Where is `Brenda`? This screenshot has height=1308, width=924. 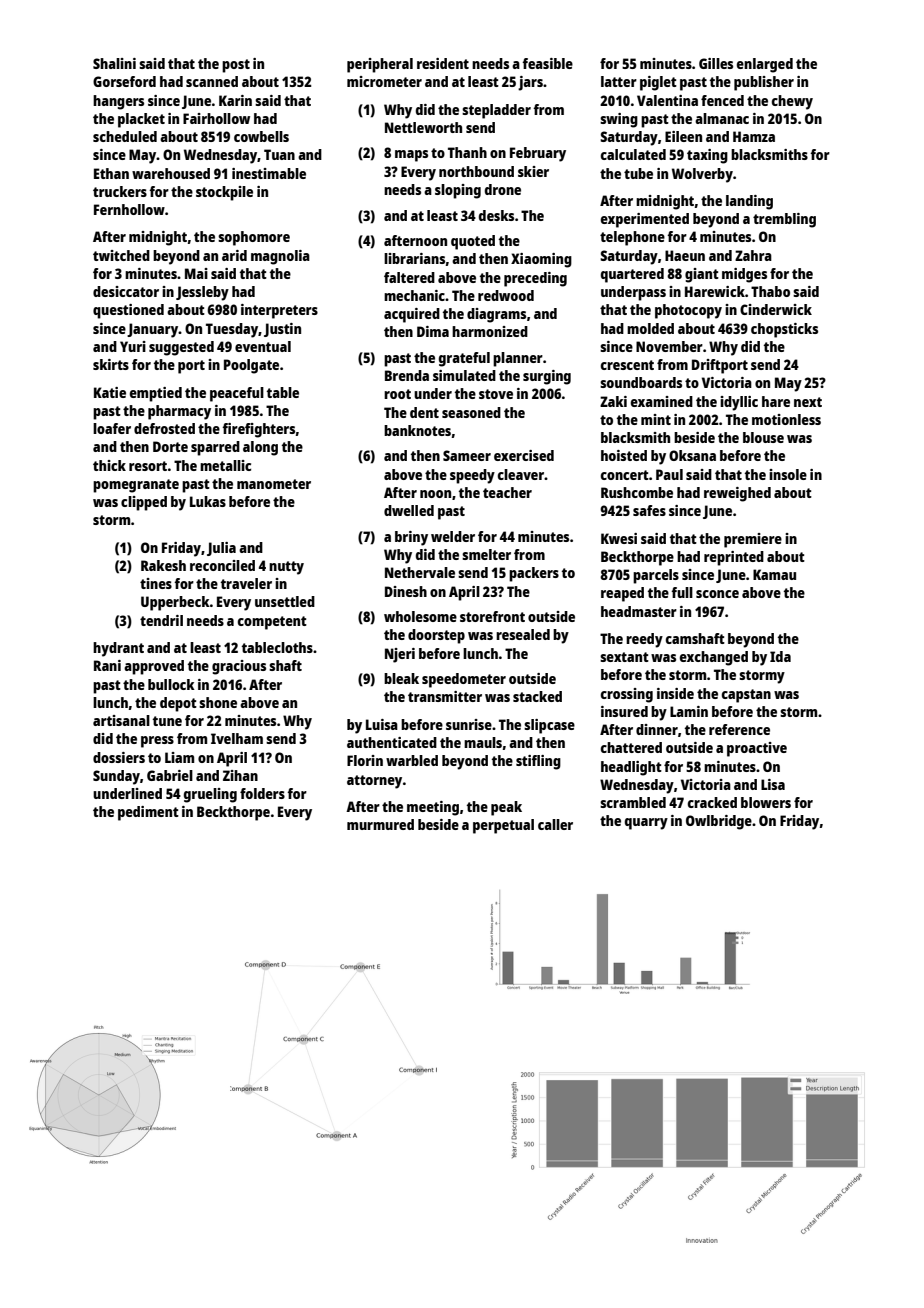 Brenda is located at coordinates (407, 375).
